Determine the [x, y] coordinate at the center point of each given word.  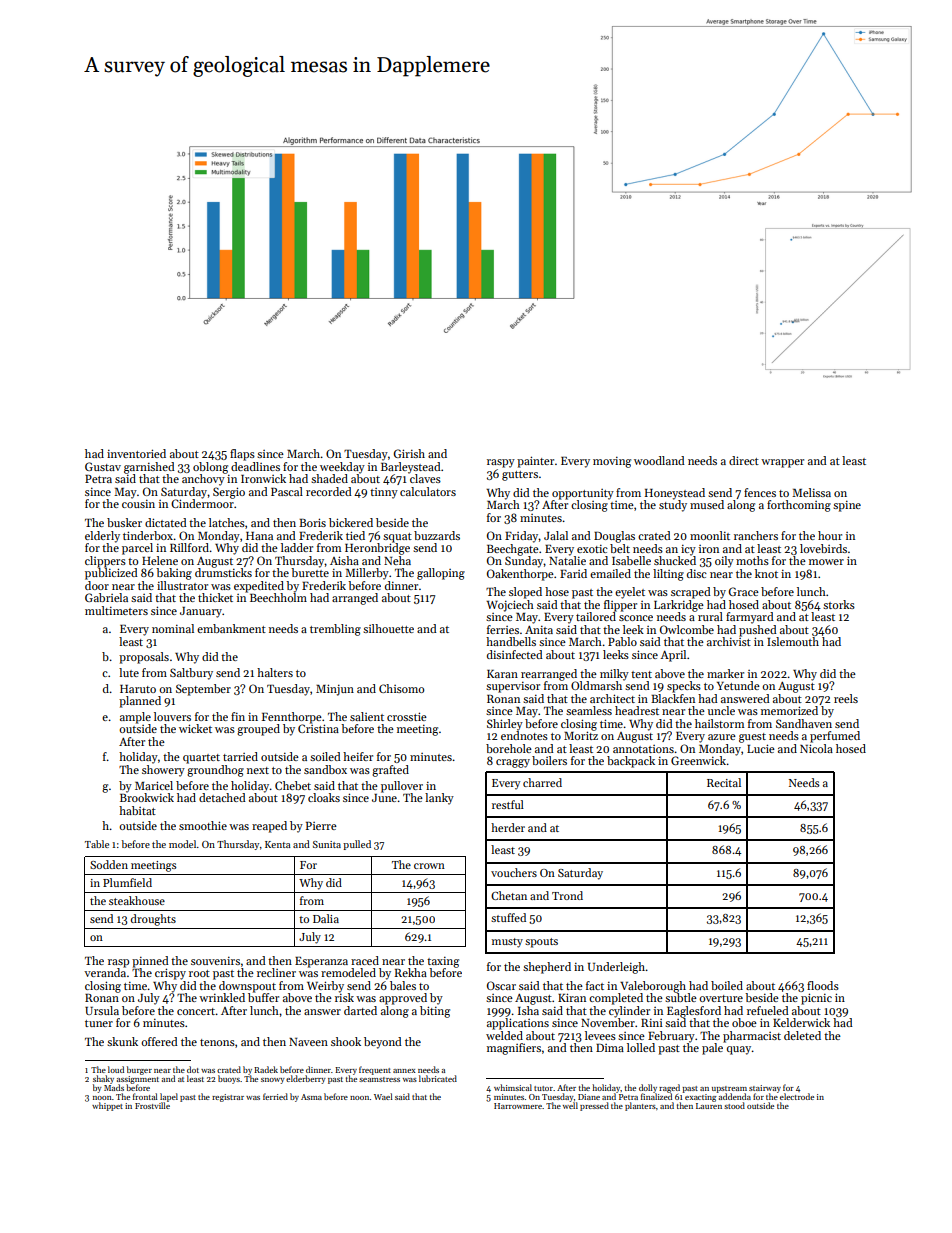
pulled [357, 845]
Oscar [501, 985]
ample [135, 718]
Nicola [816, 748]
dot [193, 1069]
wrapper [782, 463]
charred [542, 782]
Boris [312, 522]
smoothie [203, 825]
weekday [342, 468]
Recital [724, 782]
